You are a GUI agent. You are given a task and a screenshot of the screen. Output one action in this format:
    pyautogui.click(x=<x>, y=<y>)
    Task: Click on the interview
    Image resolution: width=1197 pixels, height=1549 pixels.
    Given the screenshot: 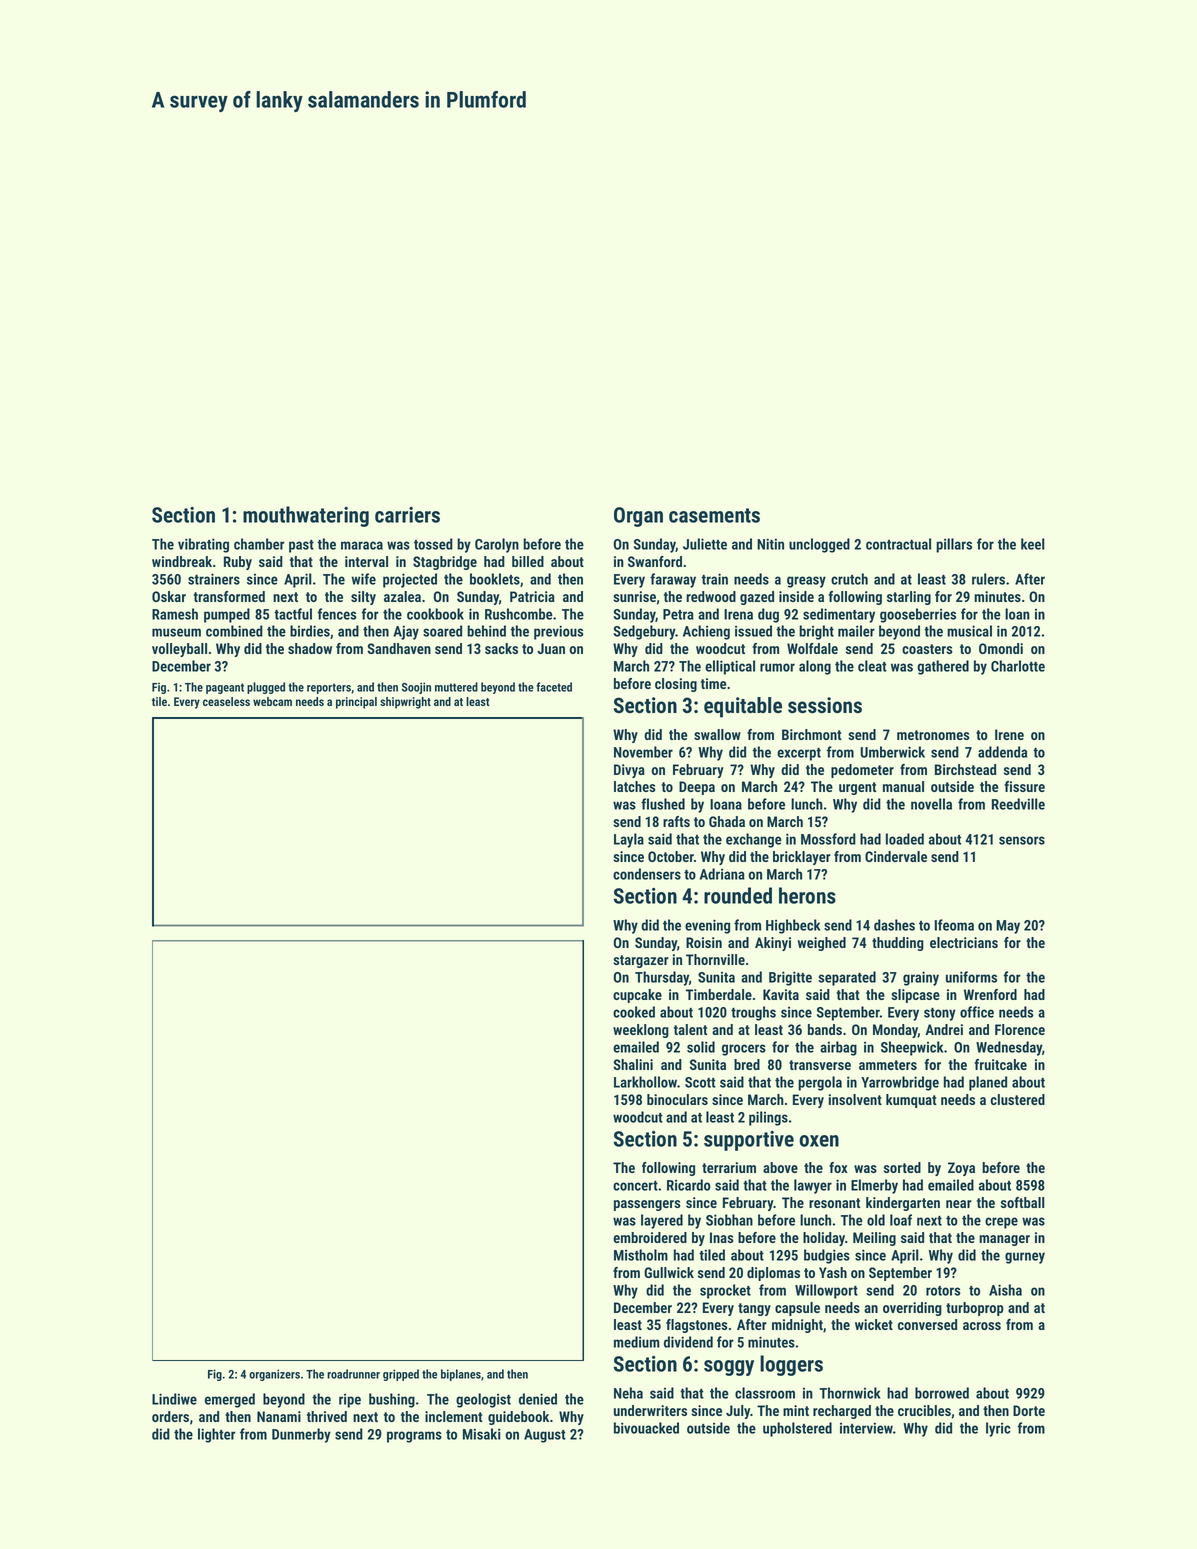 What is the action you would take?
    pyautogui.click(x=866, y=1428)
